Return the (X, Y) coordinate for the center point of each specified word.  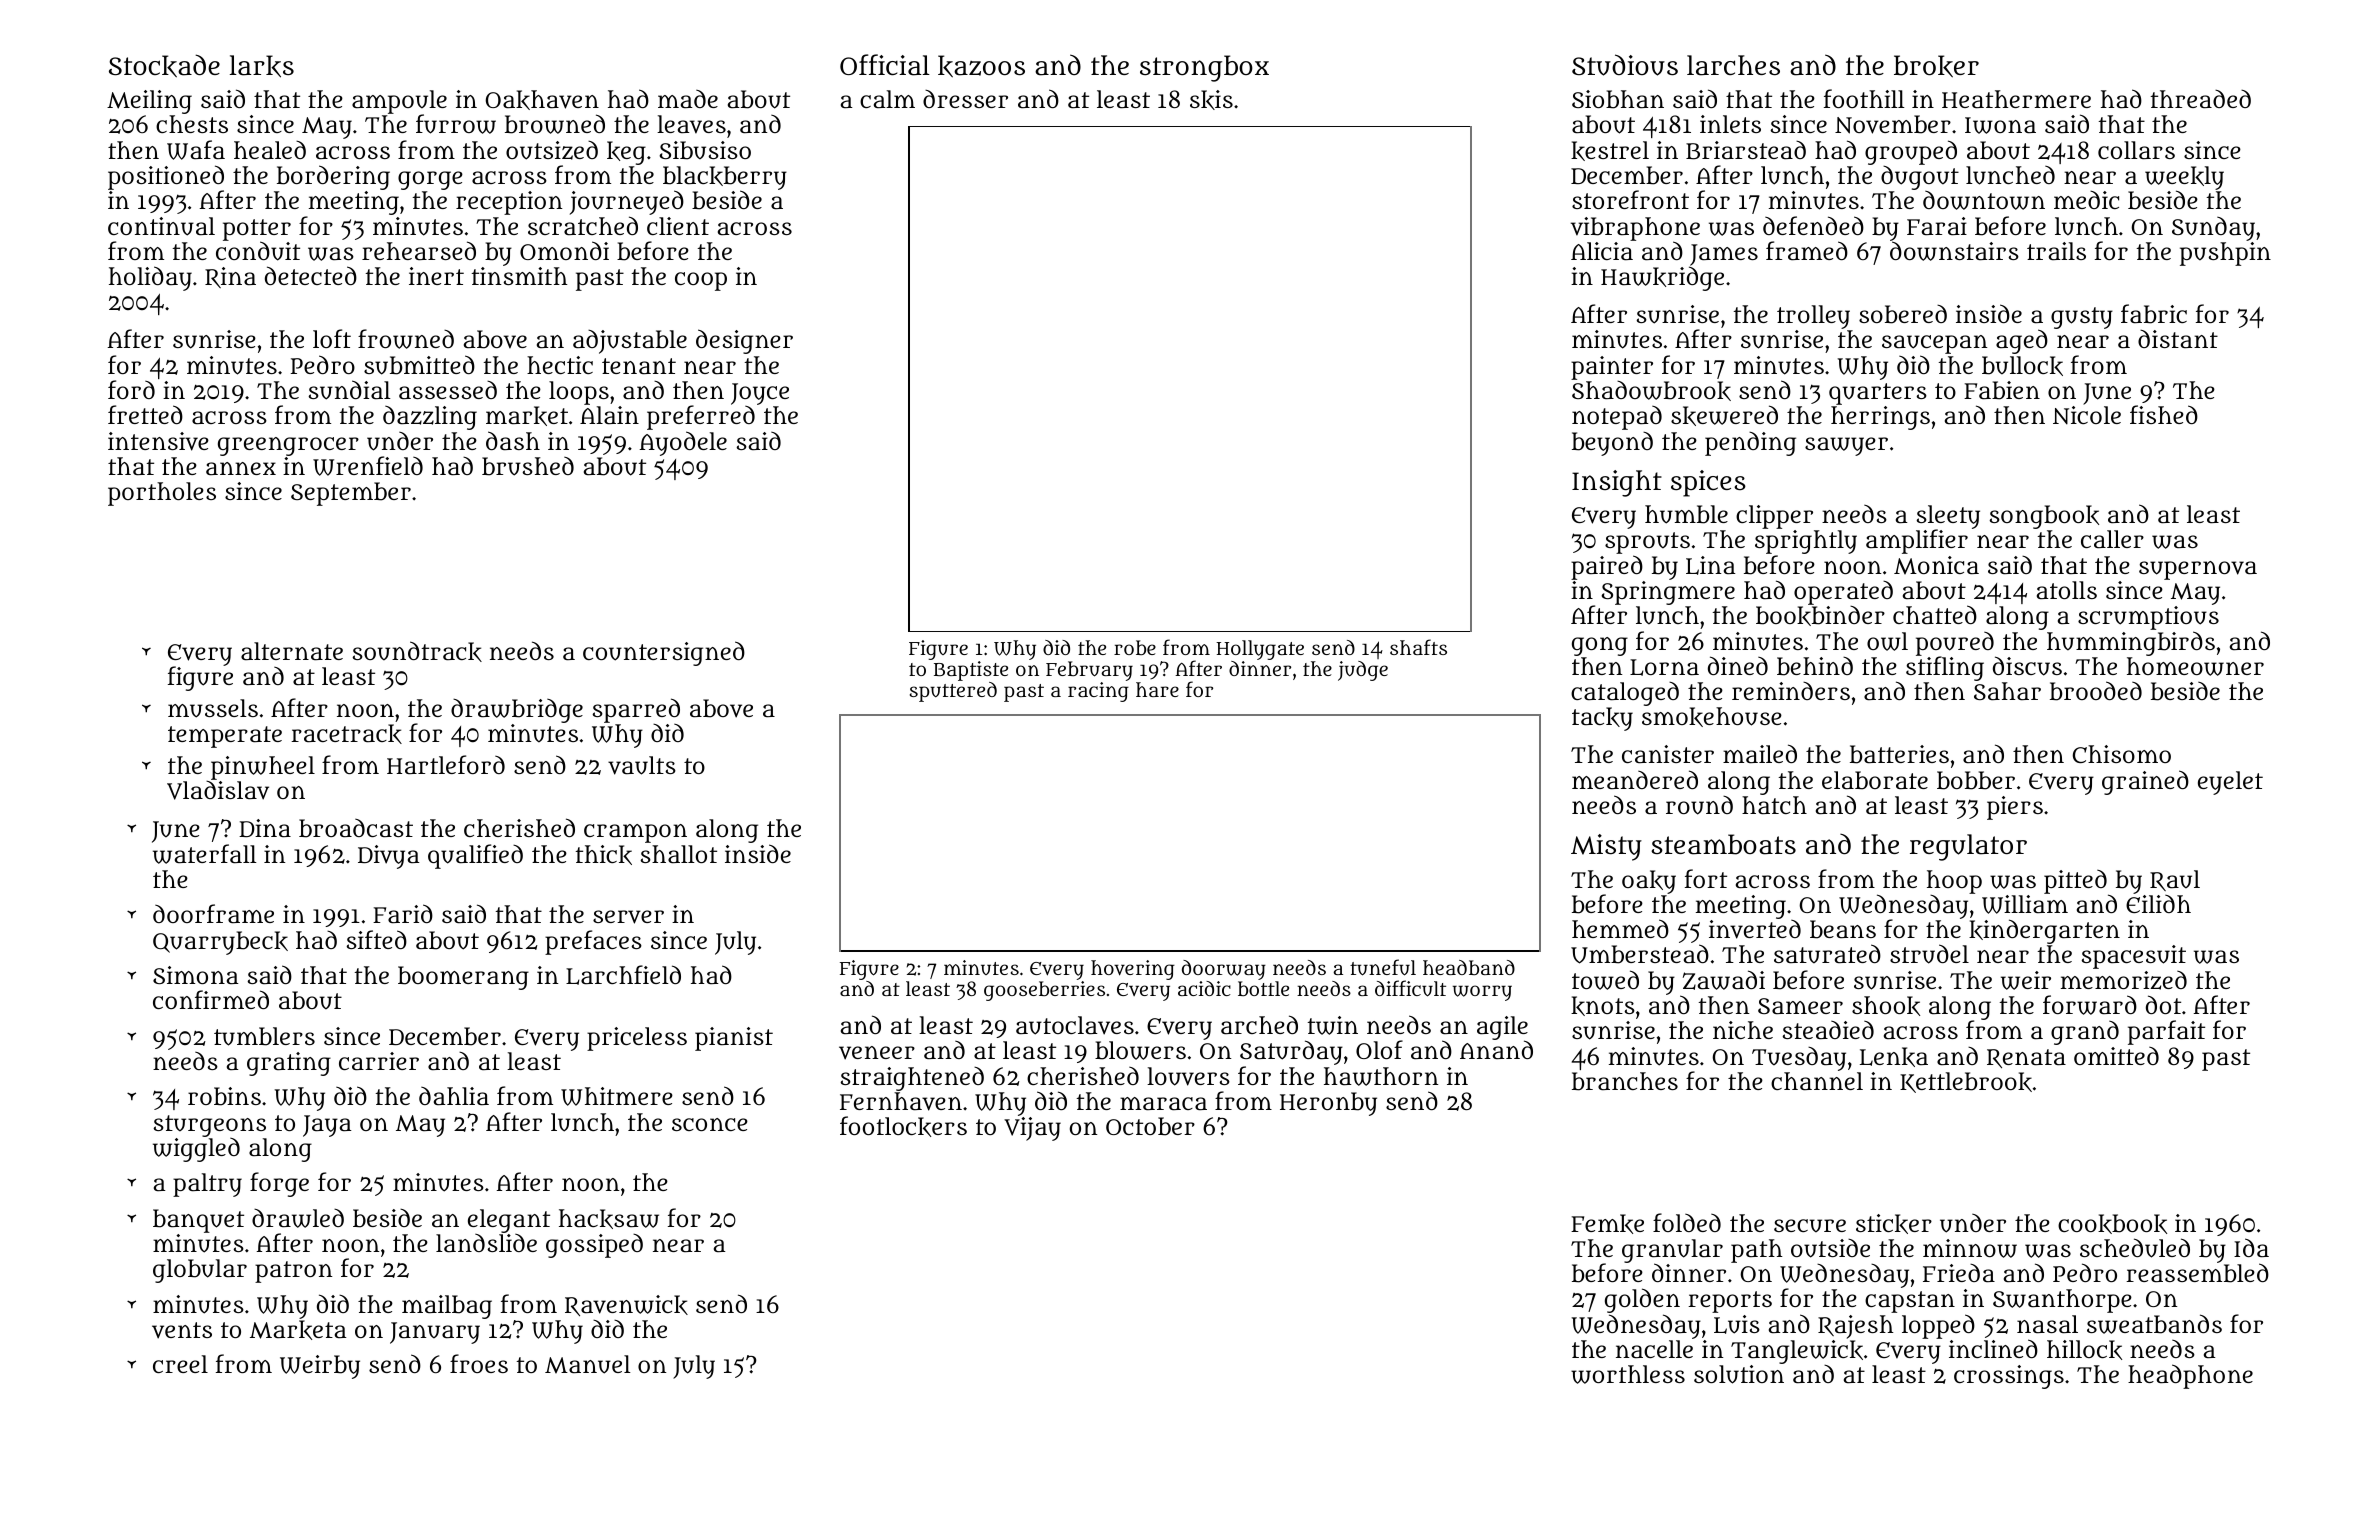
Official (885, 65)
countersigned (664, 653)
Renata (2026, 1058)
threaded (2201, 99)
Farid (403, 913)
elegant (509, 1221)
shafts (1418, 647)
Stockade (164, 65)
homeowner (2195, 666)
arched (1259, 1025)
